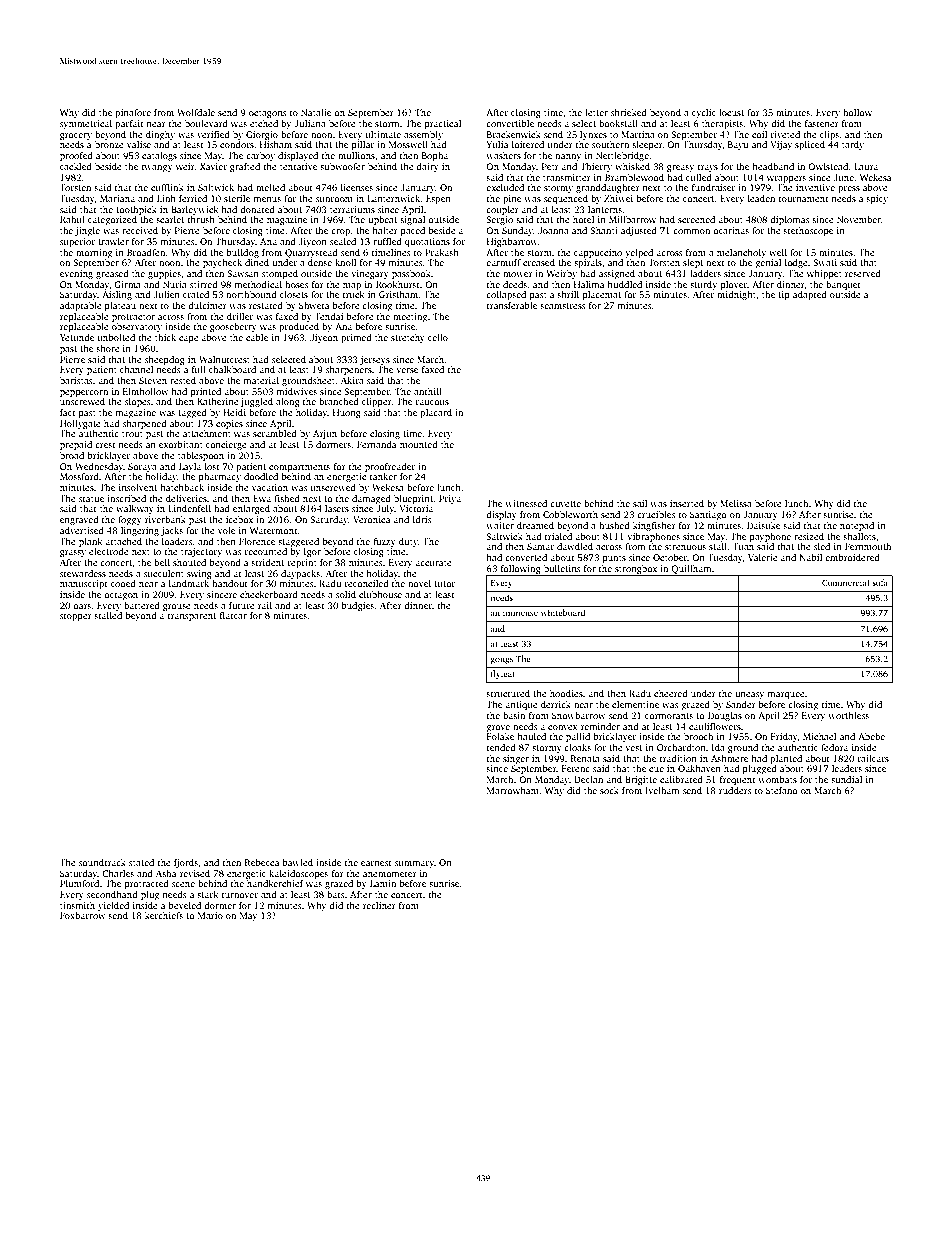 The width and height of the screenshot is (952, 1233). I want to click on rudders, so click(735, 790).
